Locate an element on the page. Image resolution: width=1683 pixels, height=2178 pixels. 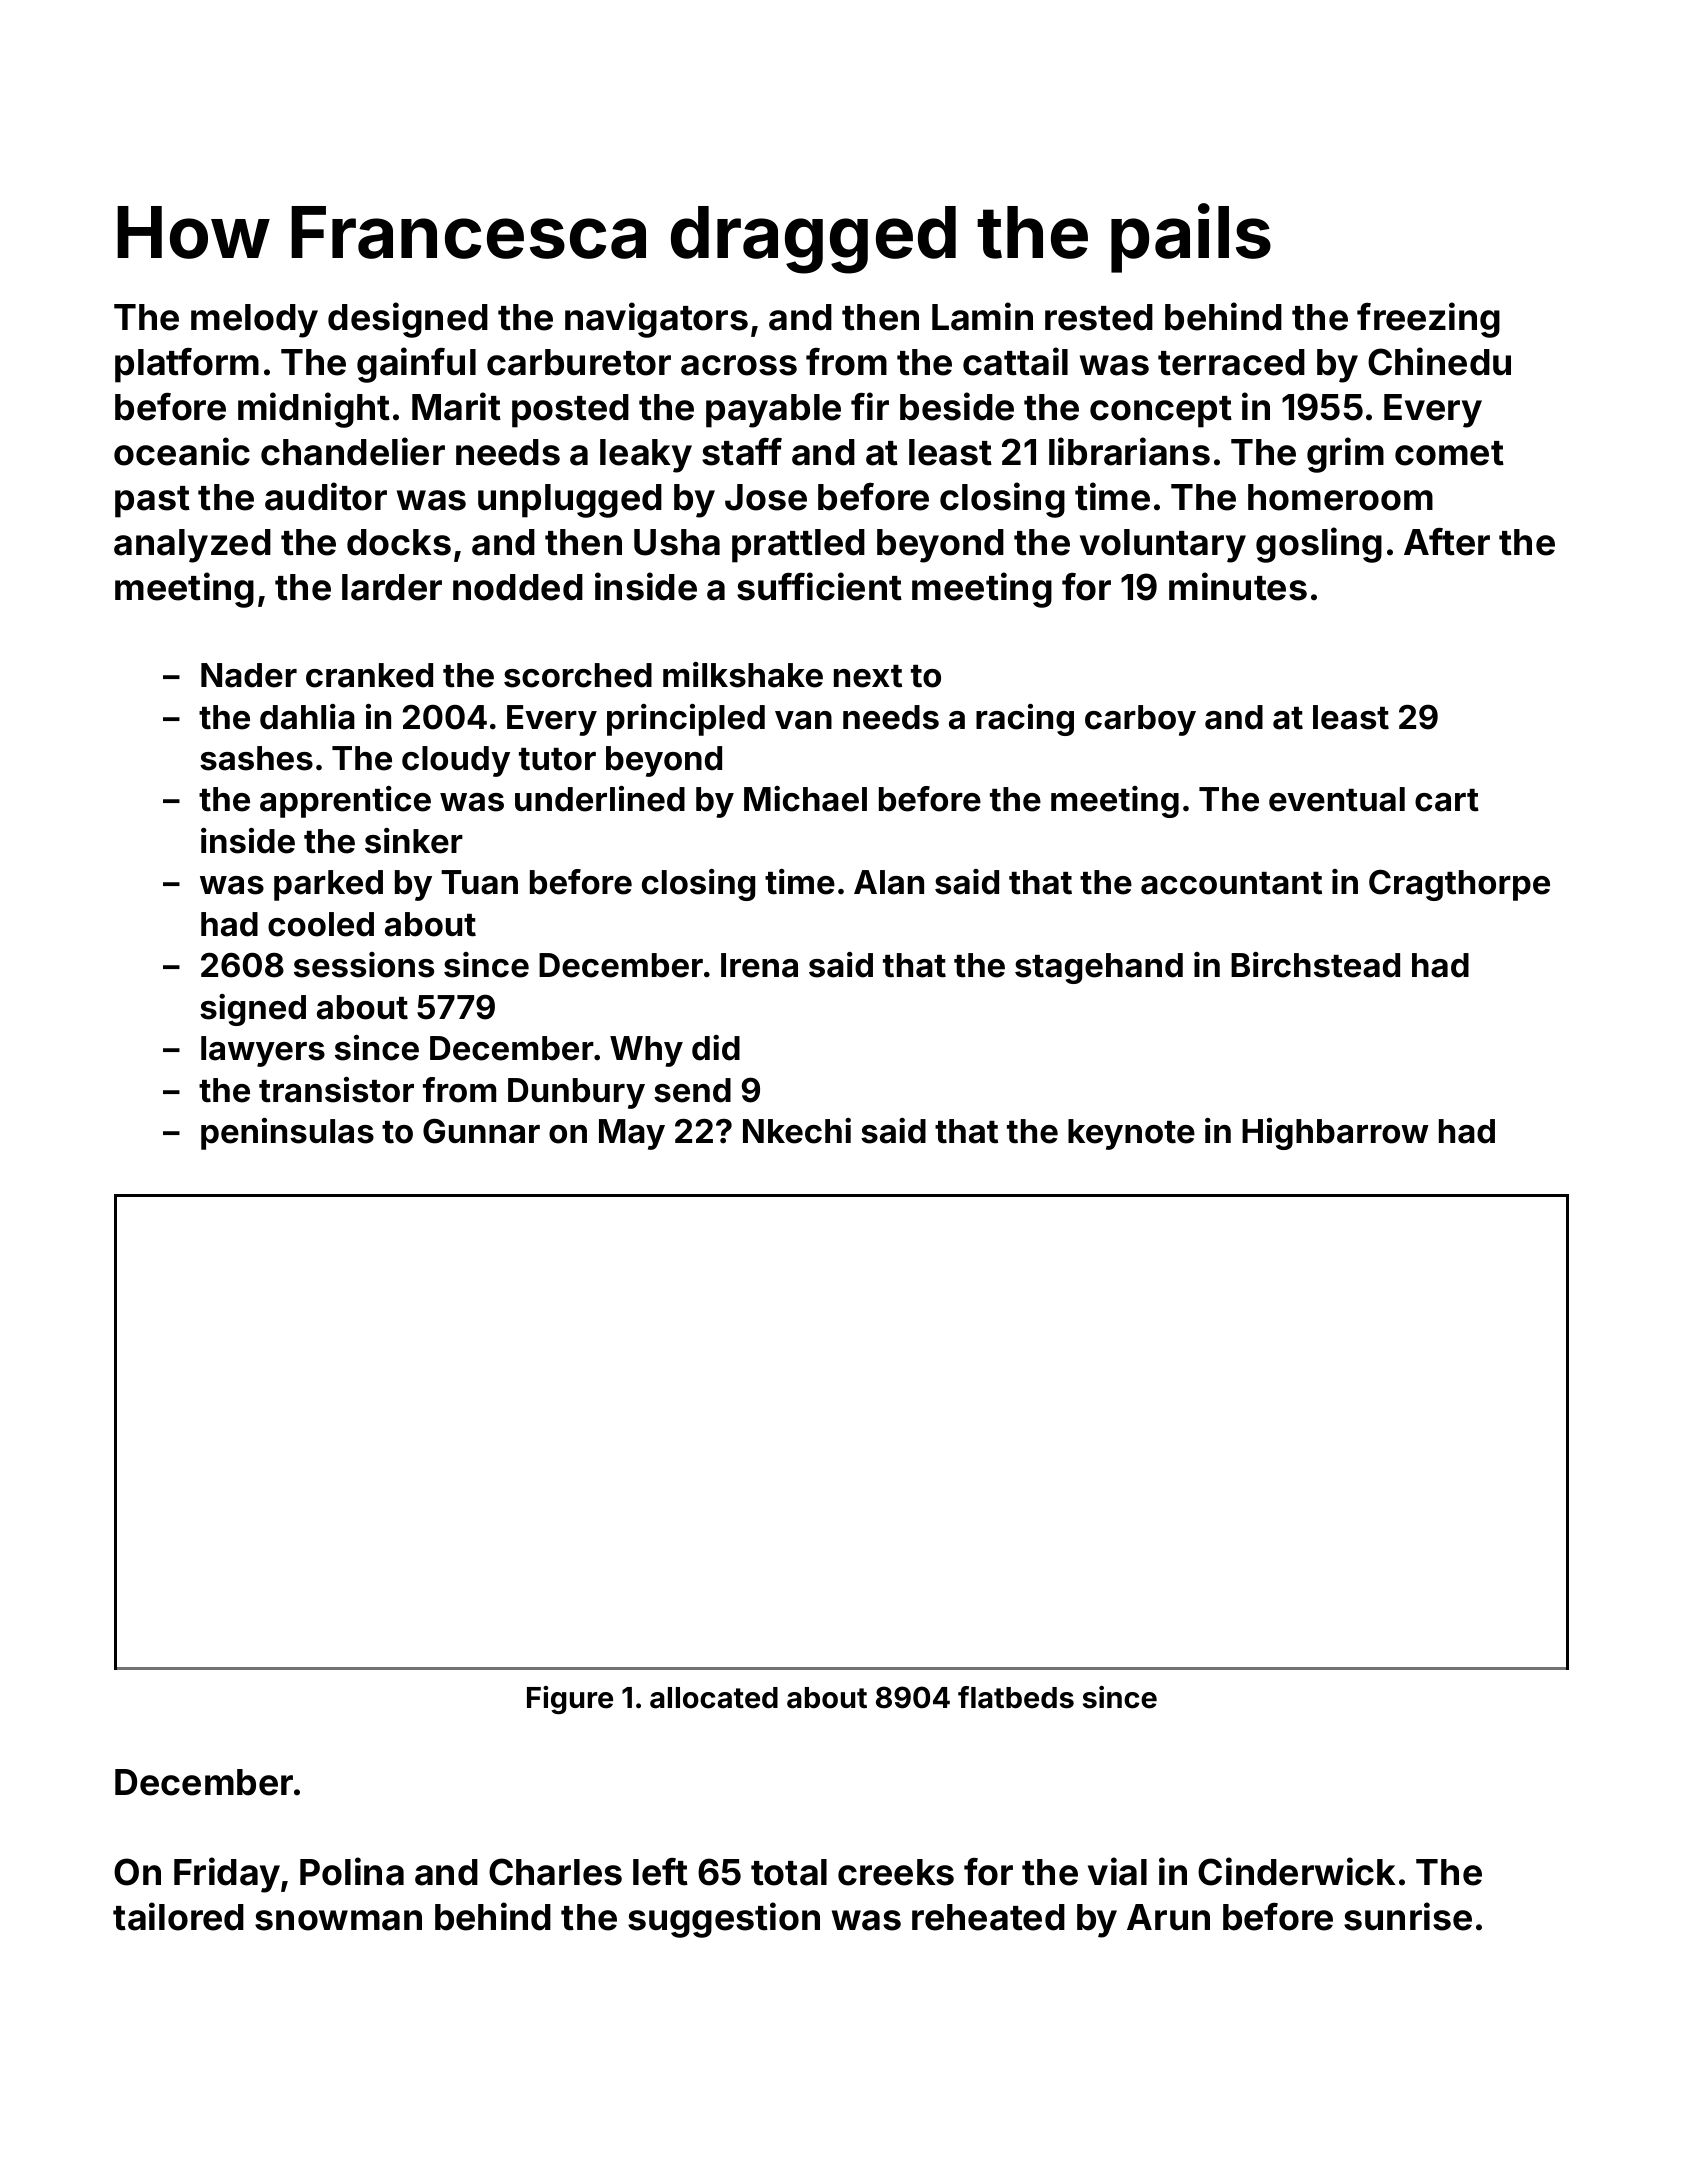
freezing is located at coordinates (1428, 320).
